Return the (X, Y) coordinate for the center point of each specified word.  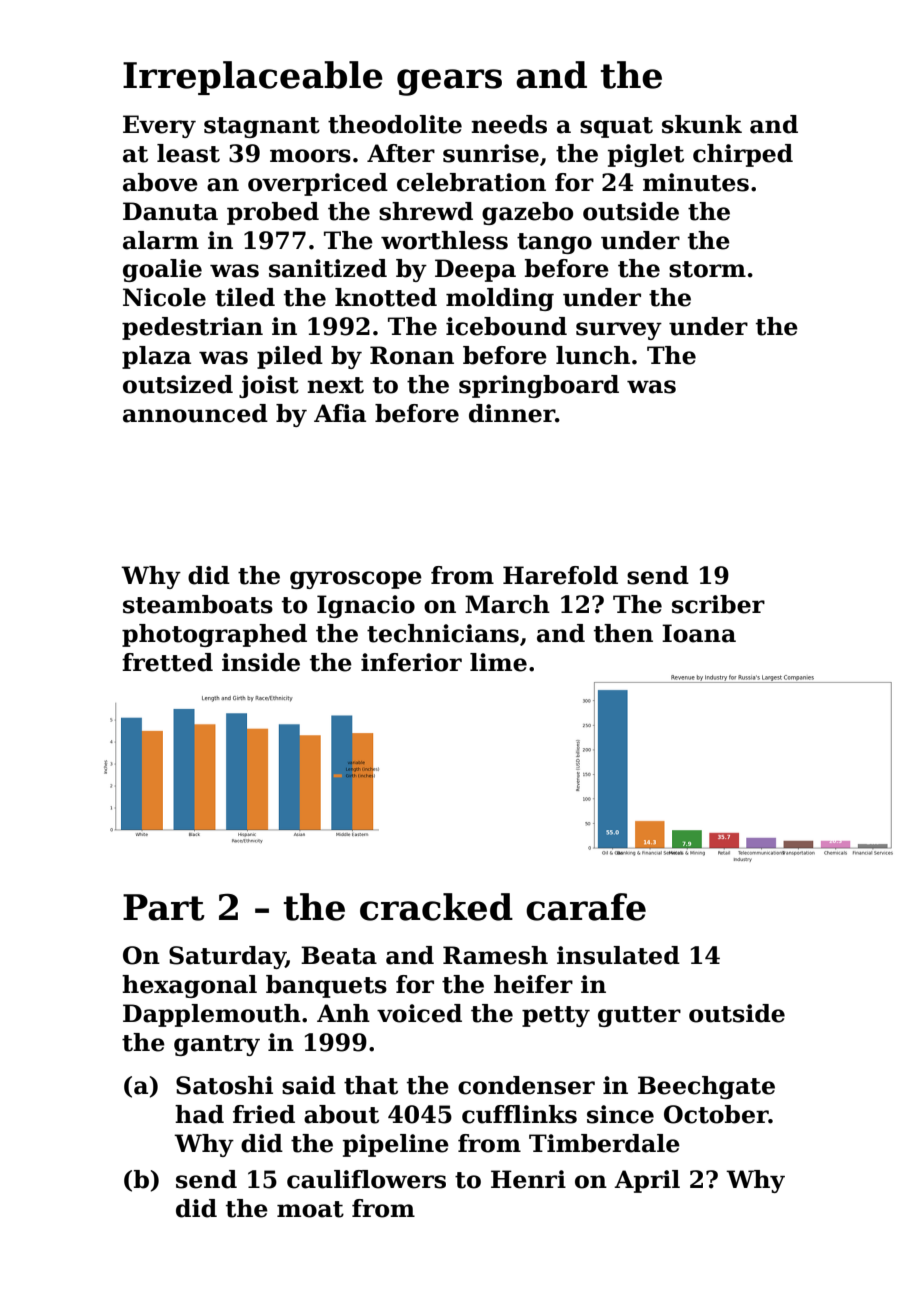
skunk (702, 124)
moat (310, 1209)
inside (261, 662)
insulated (618, 955)
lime (498, 662)
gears (449, 82)
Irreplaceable (253, 78)
